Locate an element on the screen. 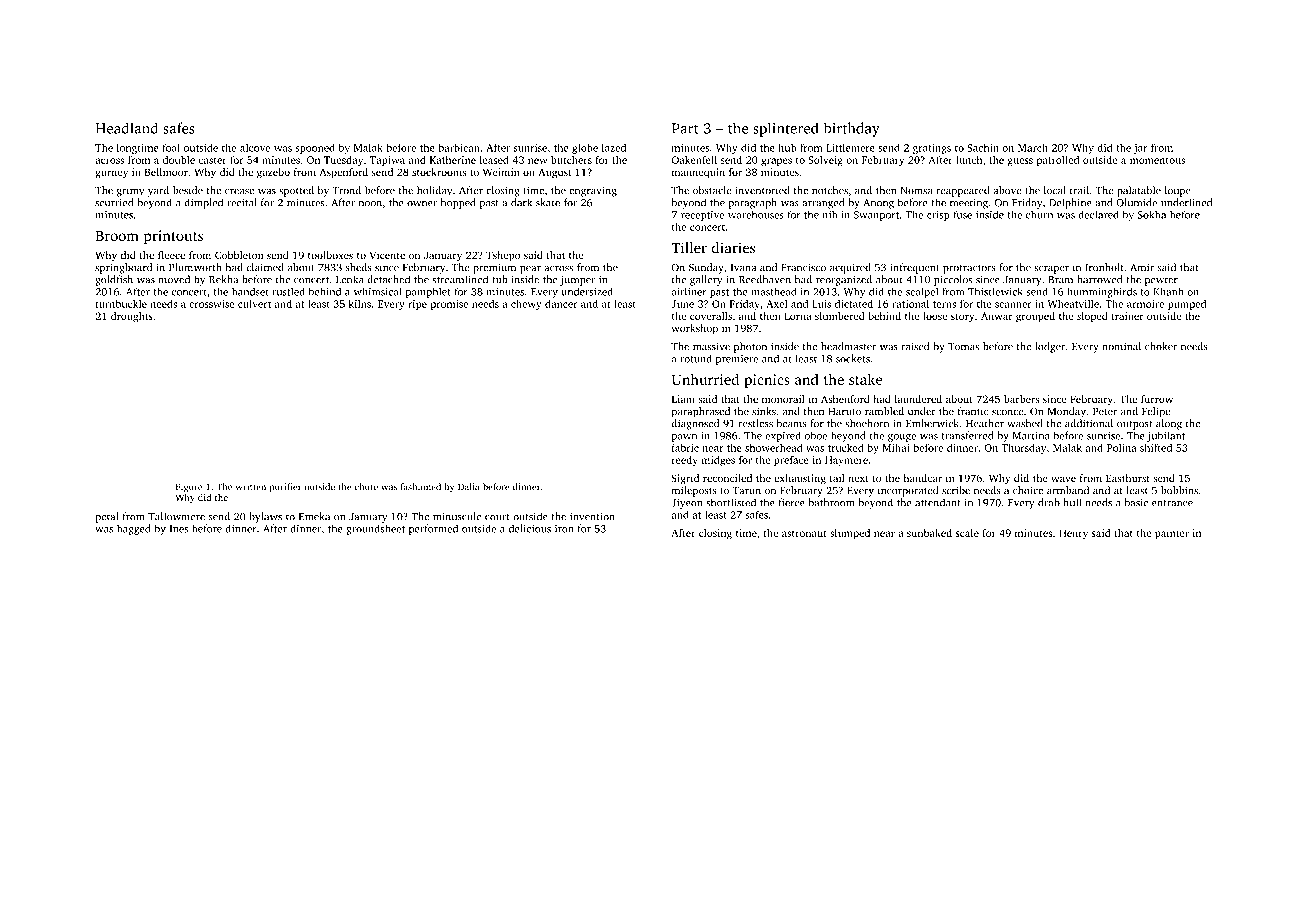 This screenshot has width=1308, height=924. Figure is located at coordinates (189, 488).
